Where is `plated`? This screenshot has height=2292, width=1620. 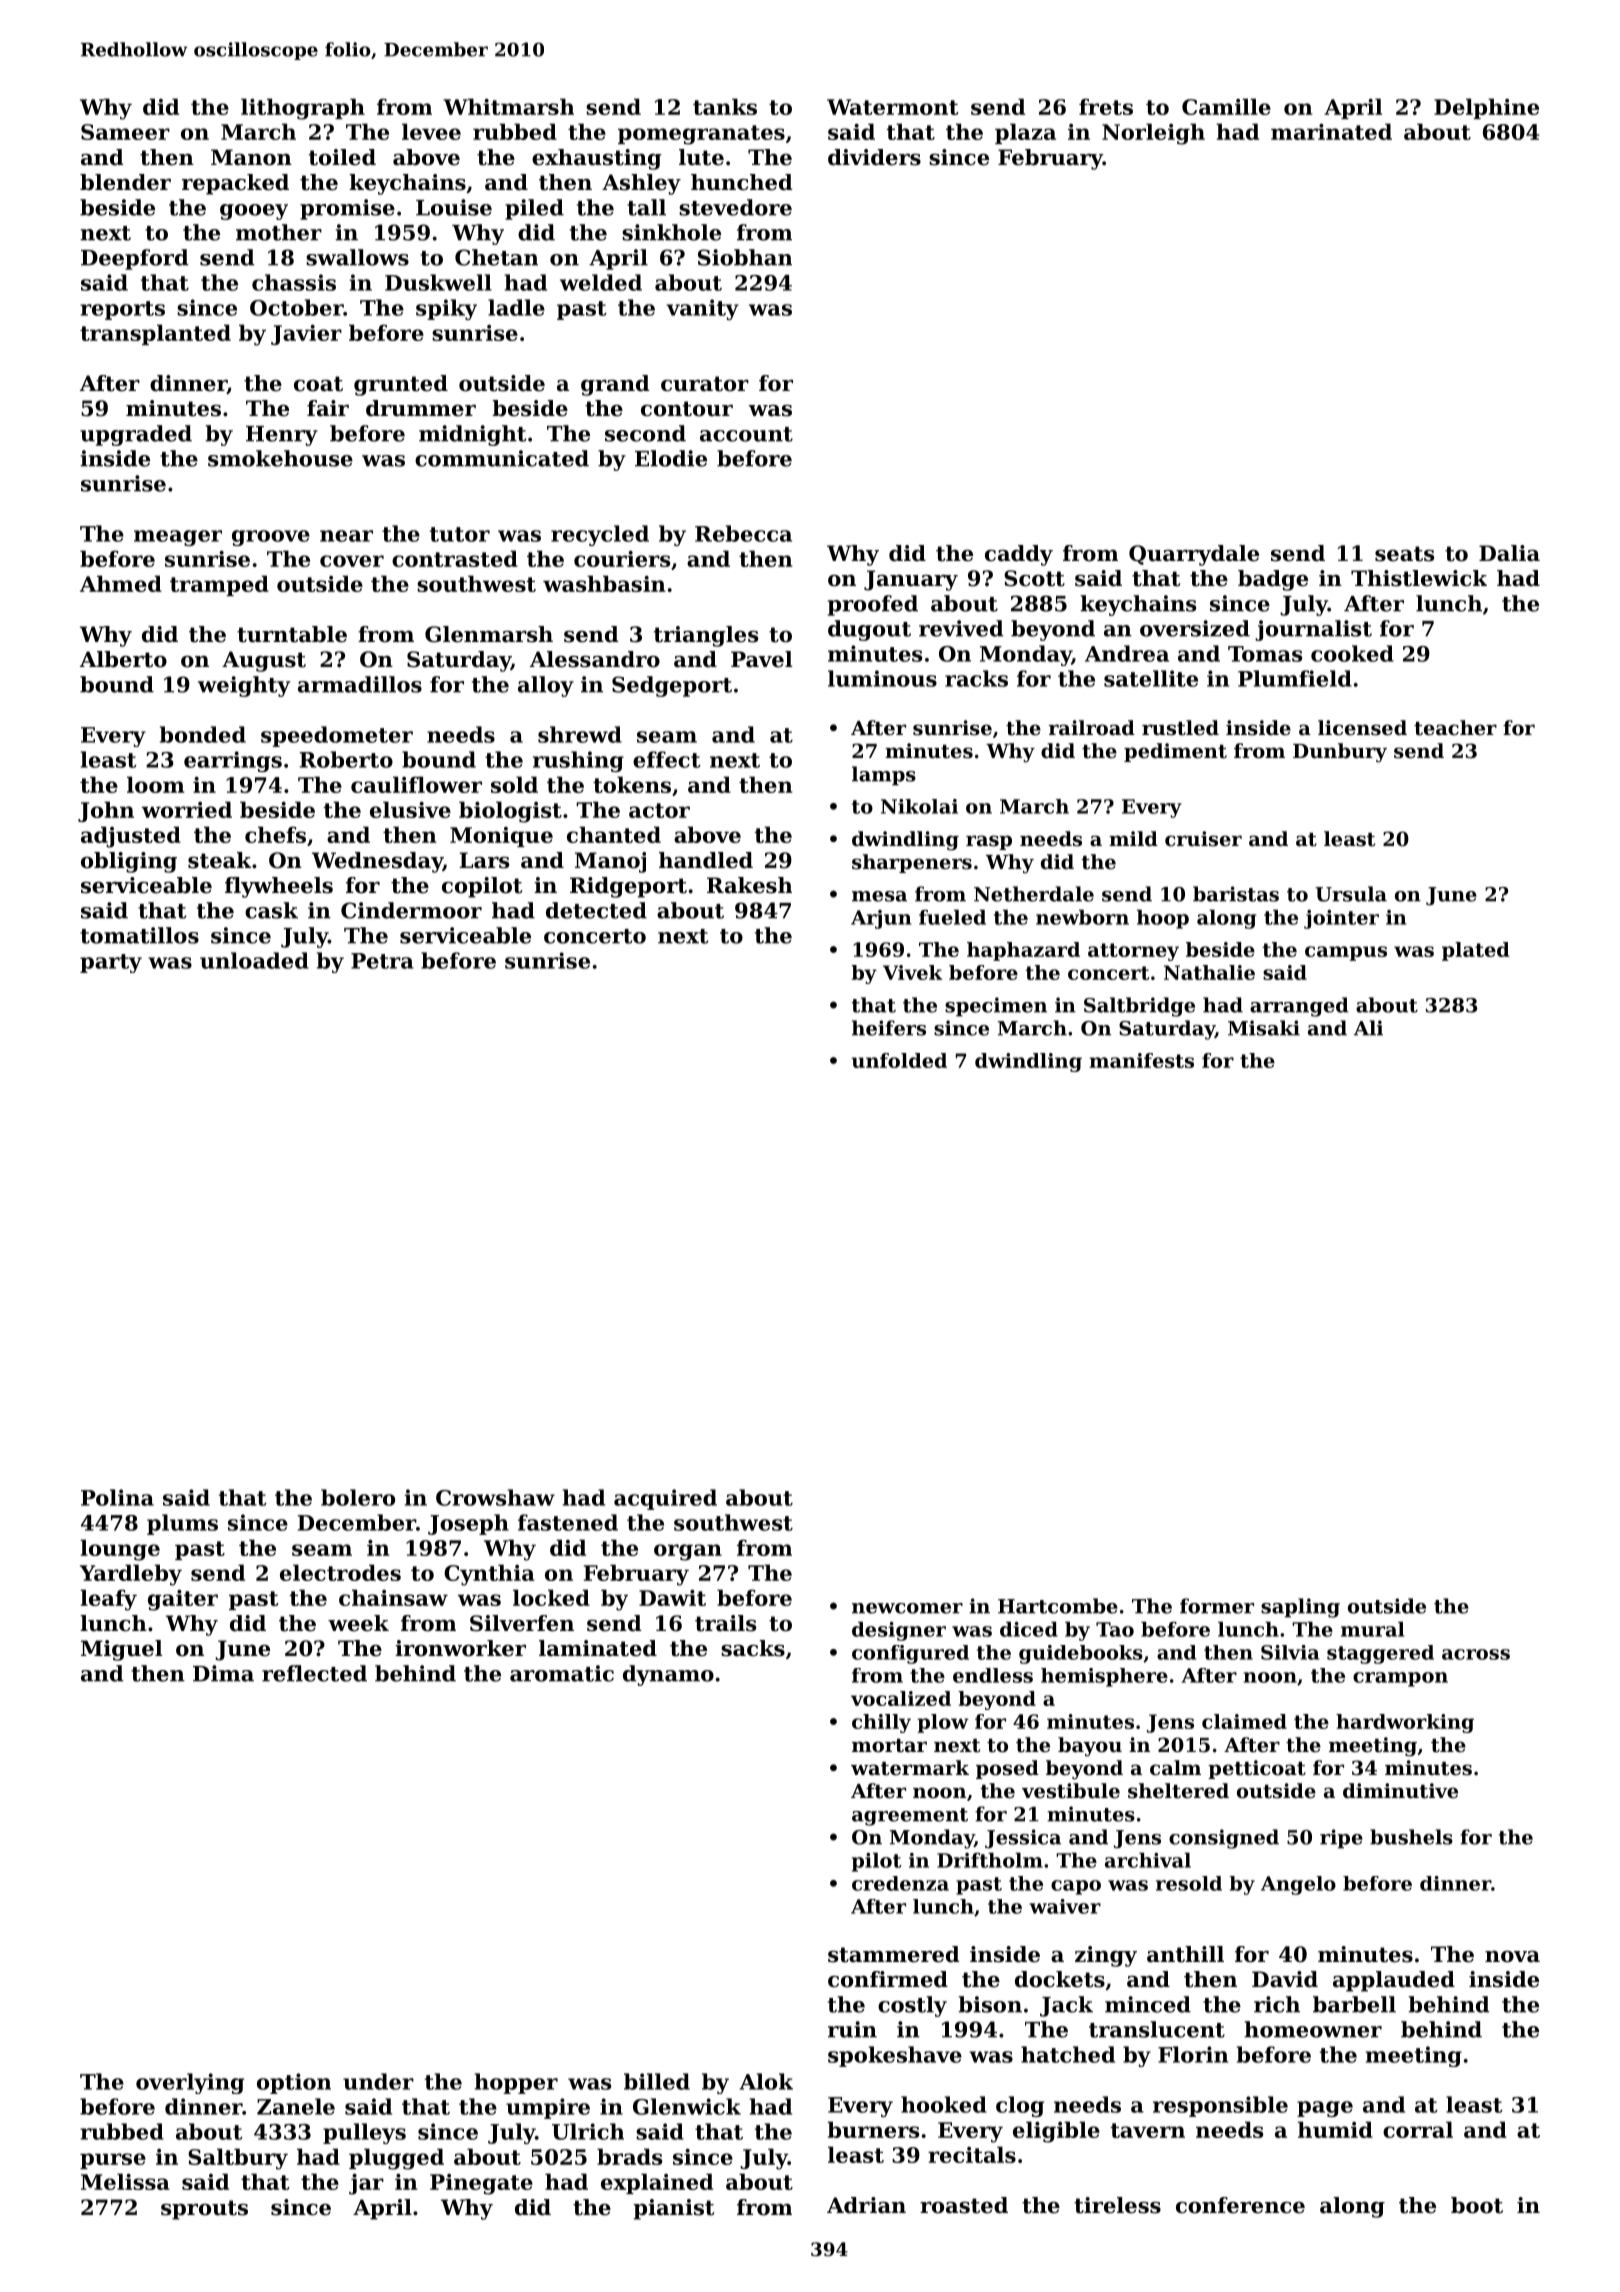 plated is located at coordinates (1476, 951).
